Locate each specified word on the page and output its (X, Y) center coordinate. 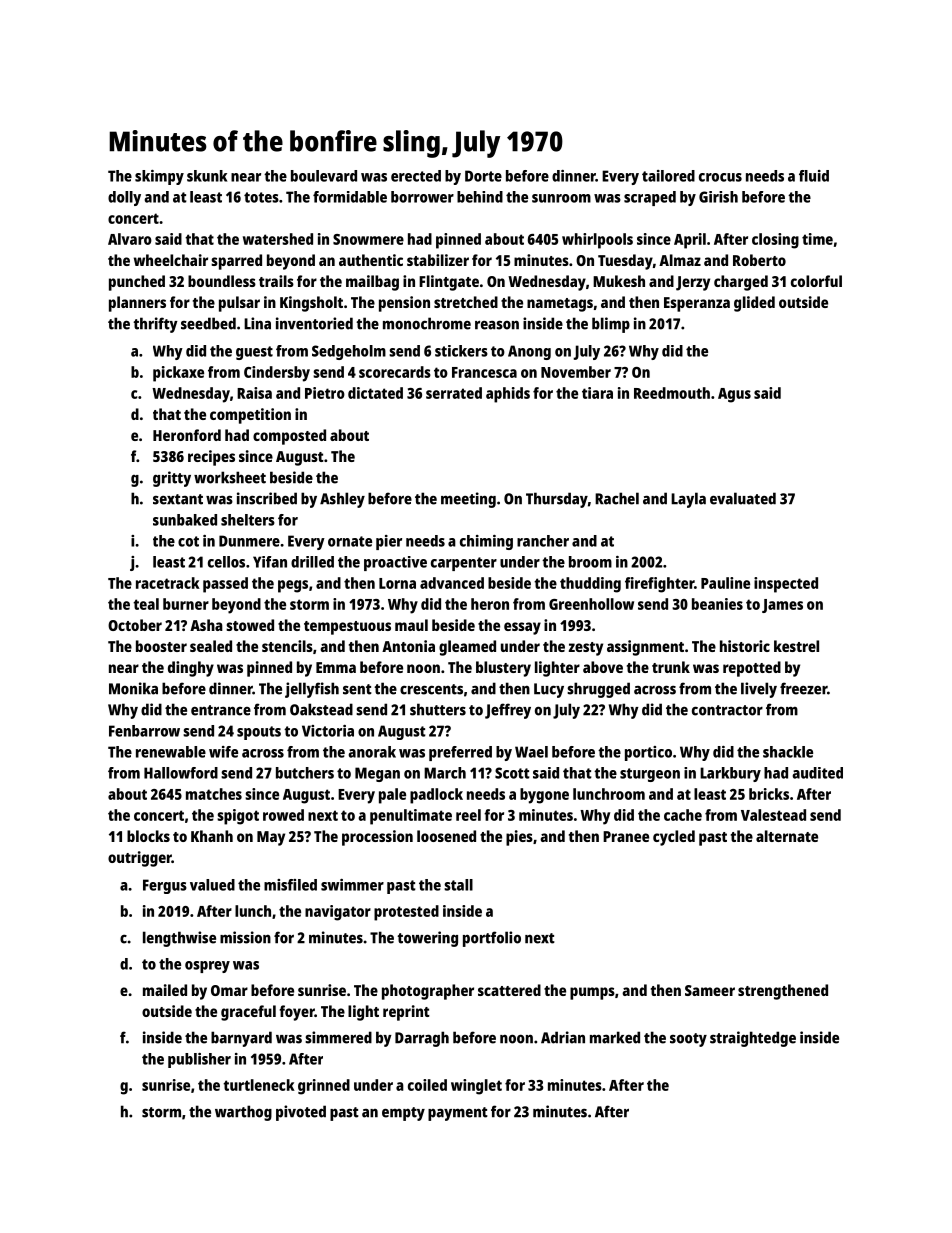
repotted (752, 669)
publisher (199, 1060)
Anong (529, 352)
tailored (668, 176)
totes (261, 197)
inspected (786, 585)
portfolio (492, 939)
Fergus (165, 886)
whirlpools (597, 241)
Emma (336, 667)
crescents (431, 689)
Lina (257, 323)
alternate (787, 836)
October (135, 625)
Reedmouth (672, 393)
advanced (452, 583)
